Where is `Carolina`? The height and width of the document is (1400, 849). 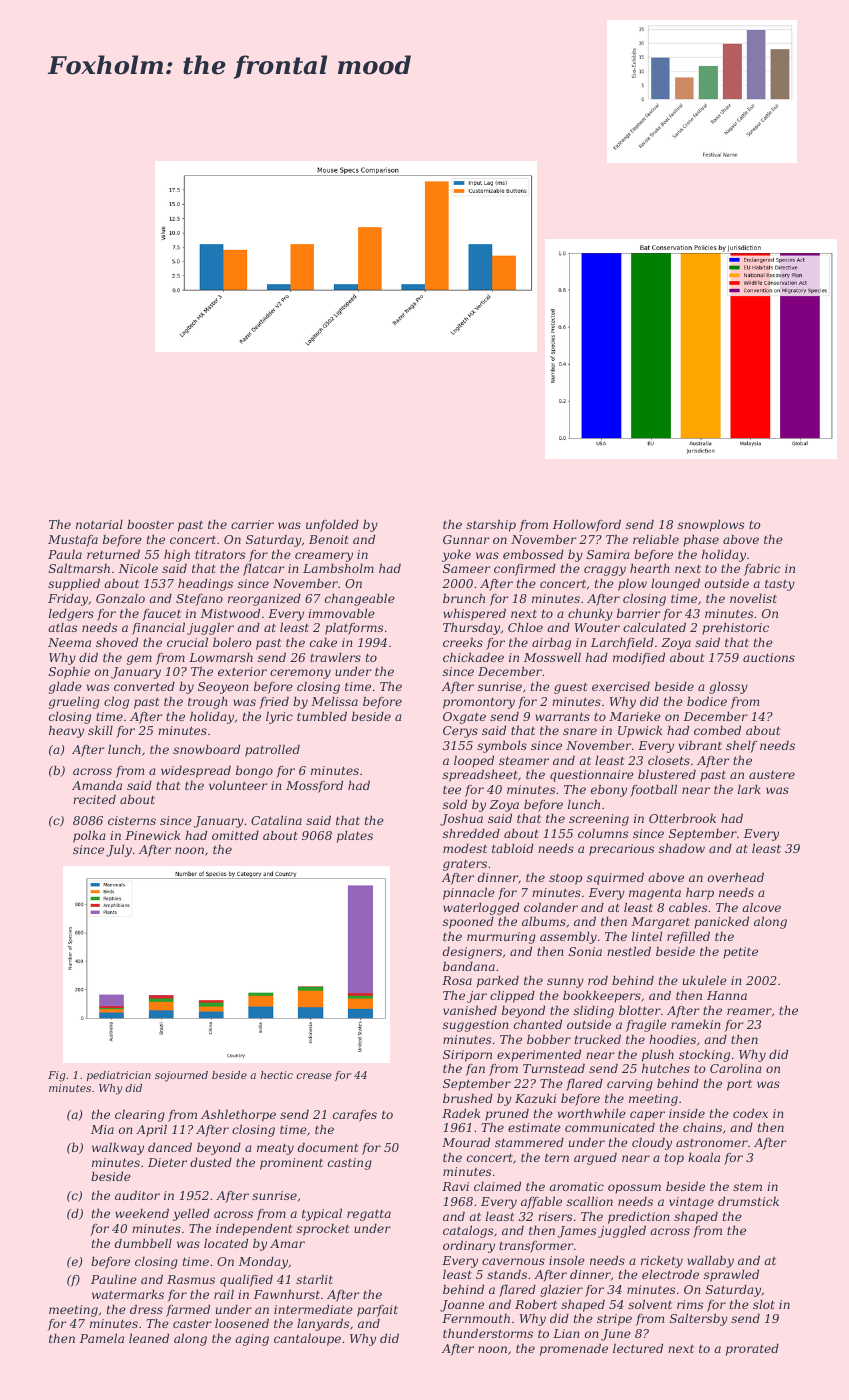
Carolina is located at coordinates (736, 1068).
